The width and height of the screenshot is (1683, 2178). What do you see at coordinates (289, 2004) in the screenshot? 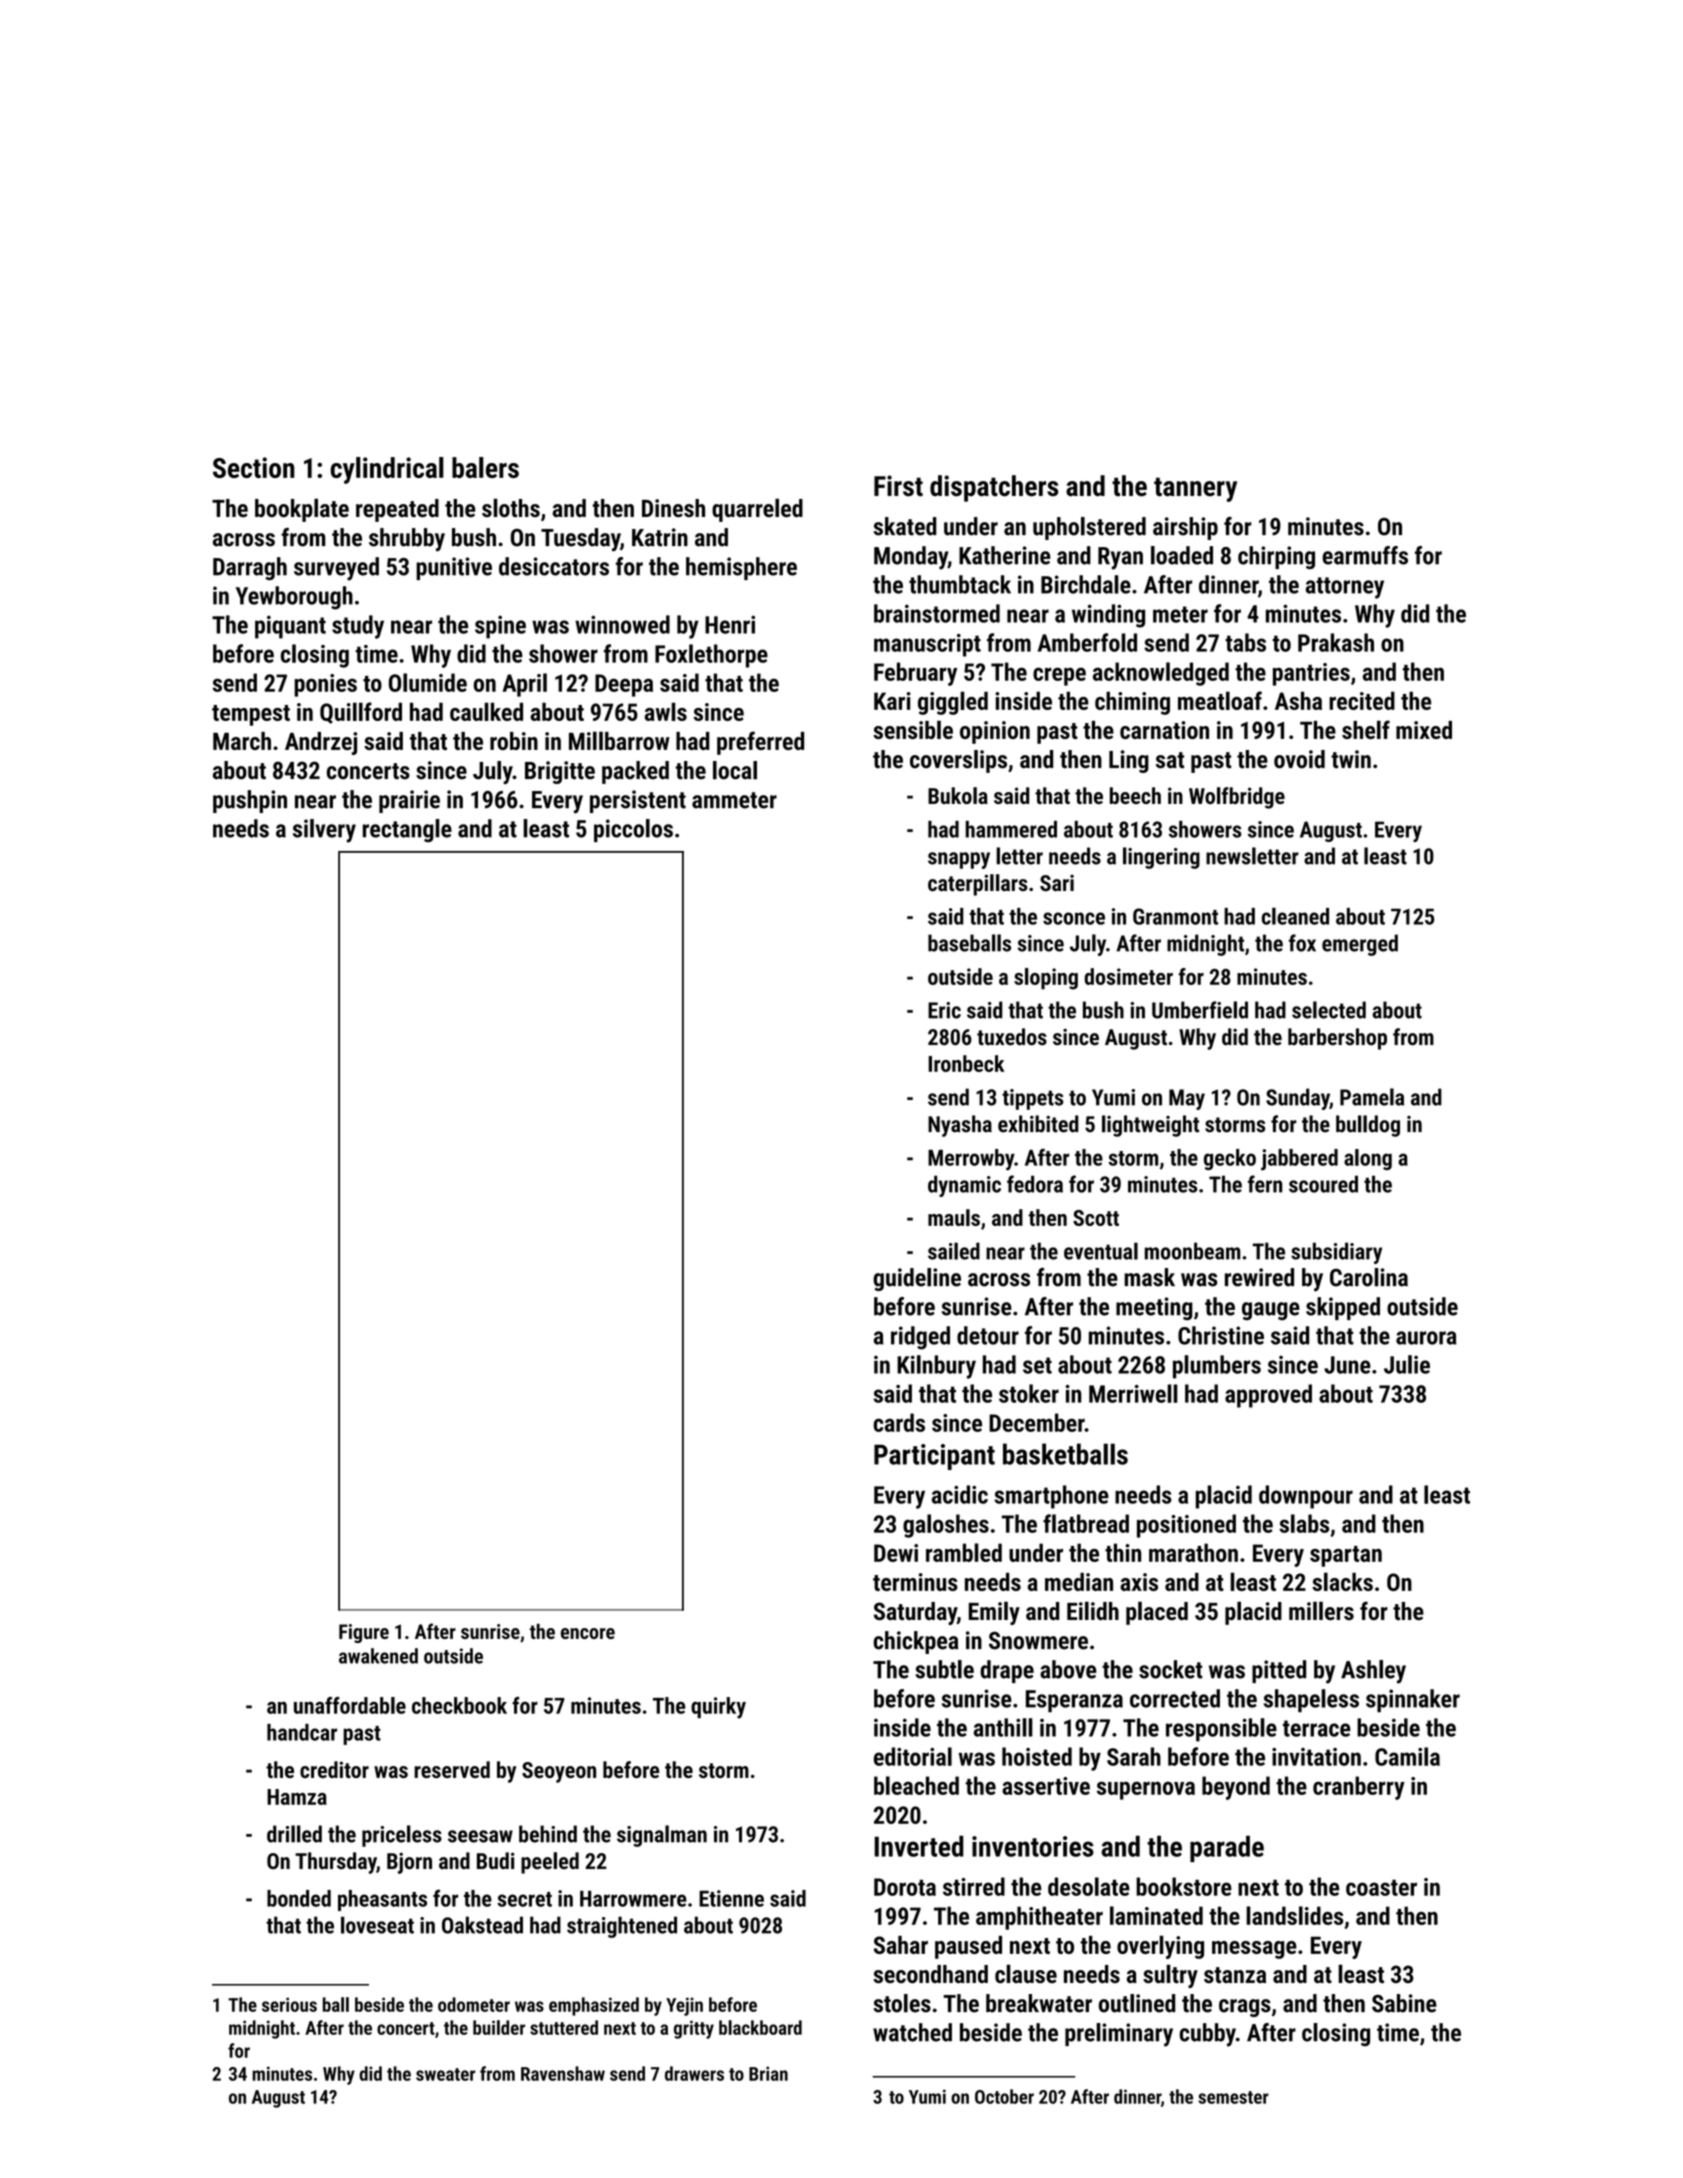
I see `serious` at bounding box center [289, 2004].
